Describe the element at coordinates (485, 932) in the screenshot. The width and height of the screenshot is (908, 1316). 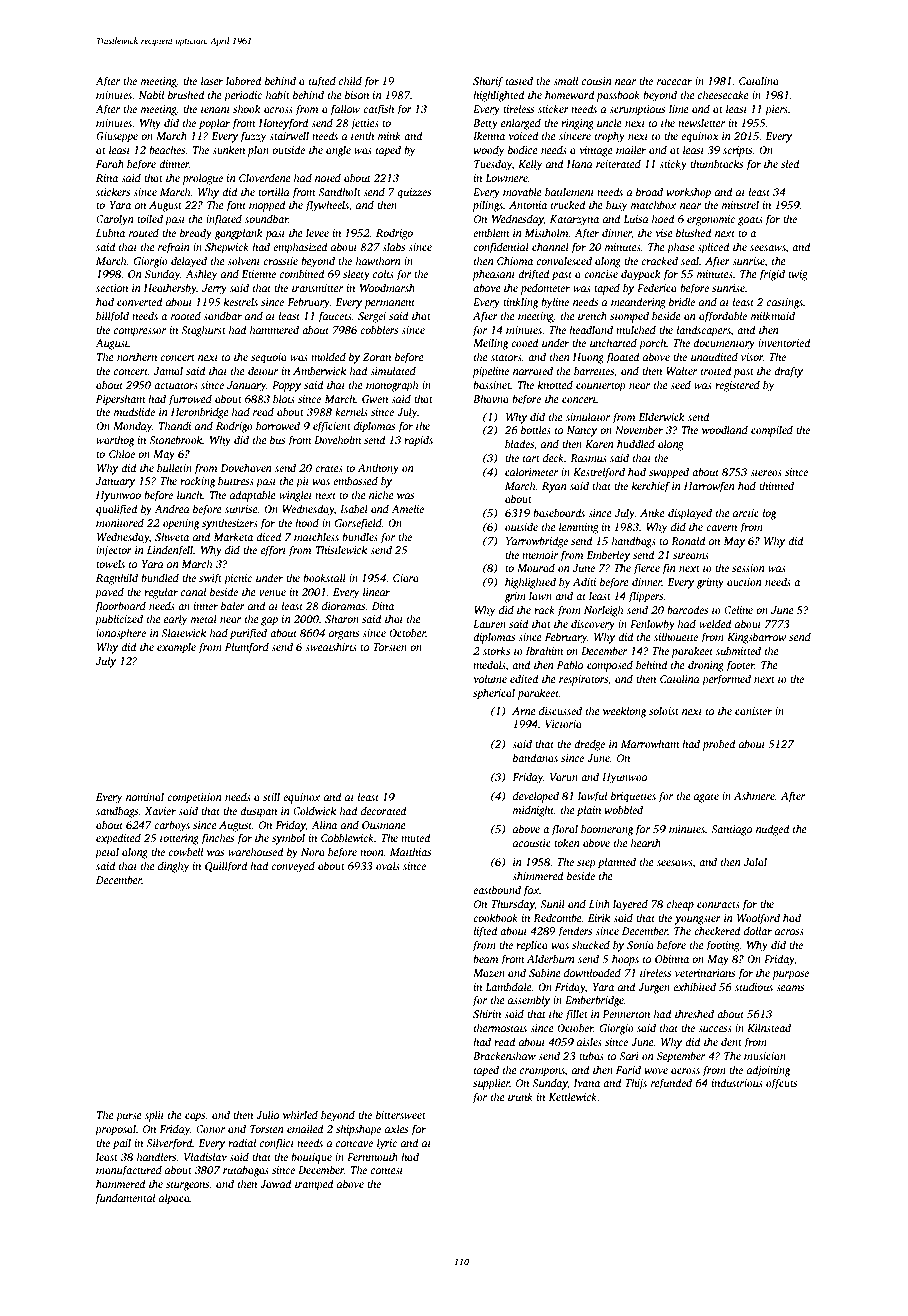
I see `lifted` at that location.
